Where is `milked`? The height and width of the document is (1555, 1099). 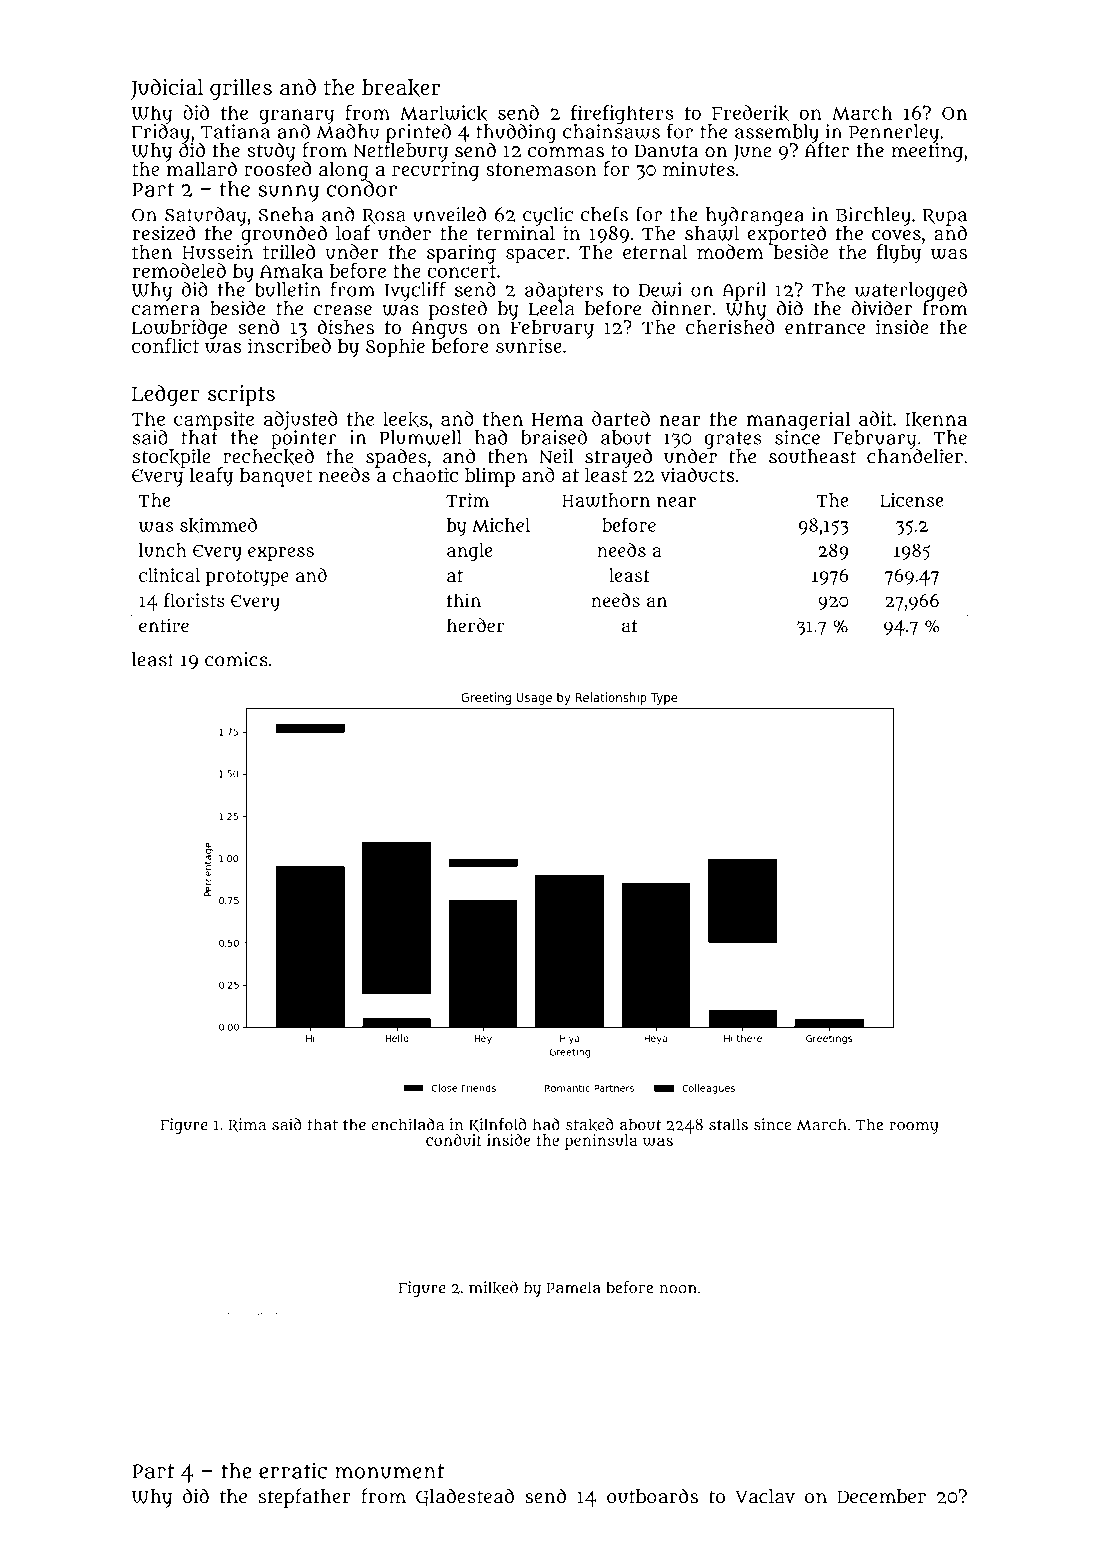
milked is located at coordinates (493, 1287).
